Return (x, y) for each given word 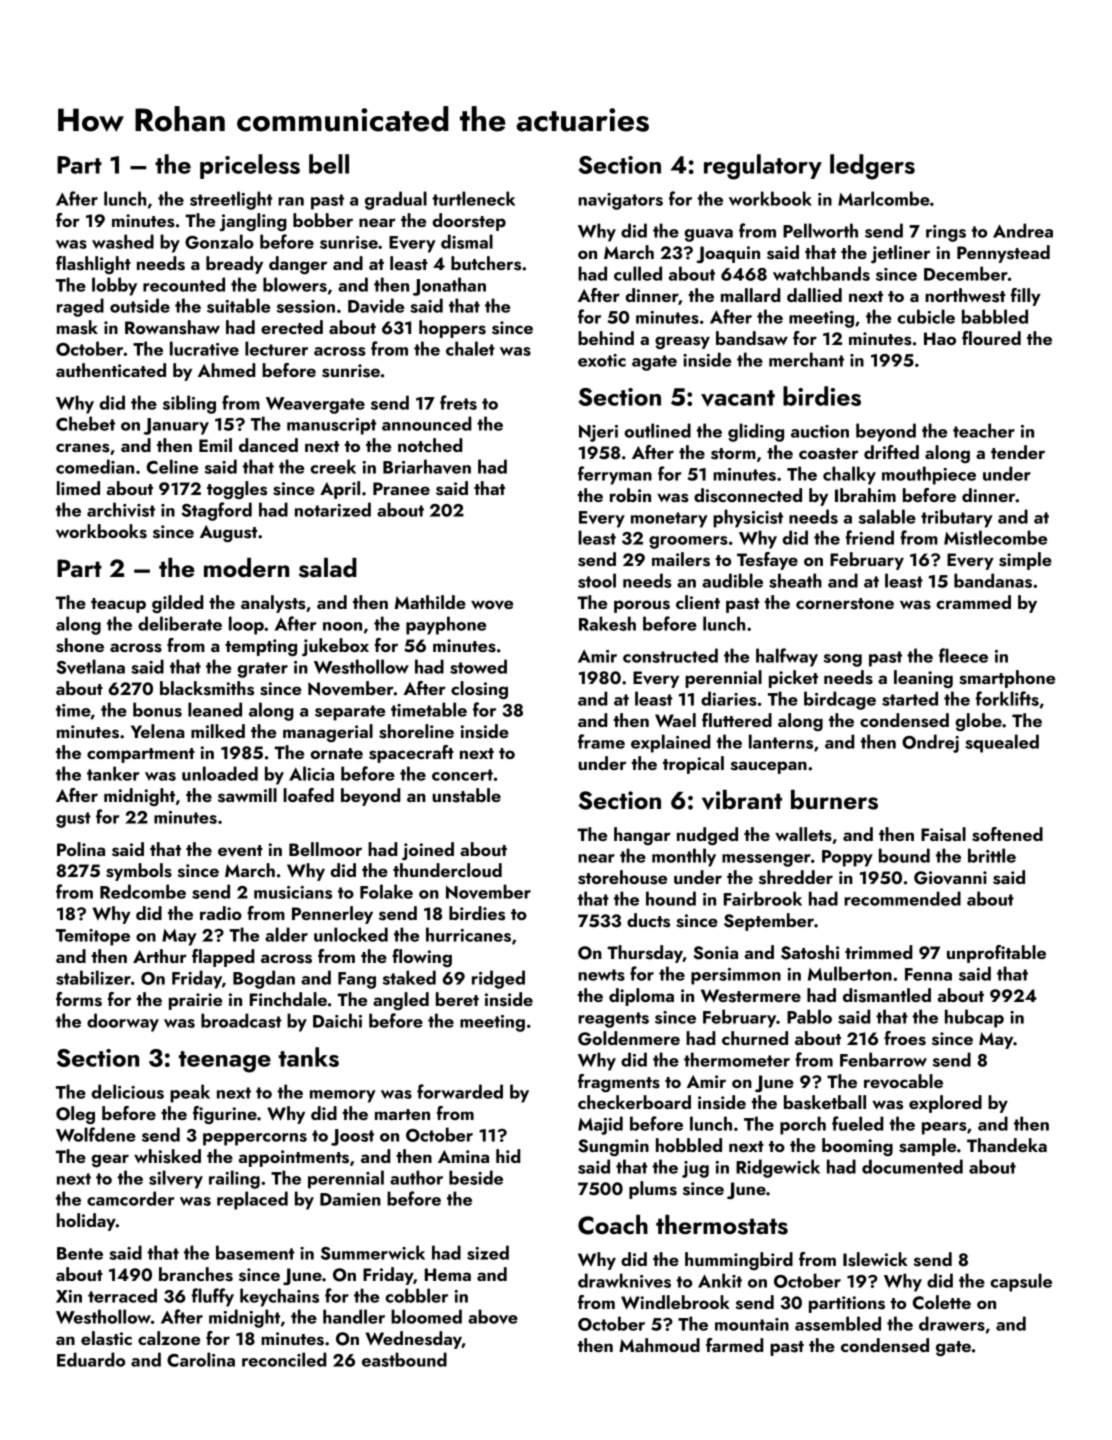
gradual (396, 200)
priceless (250, 166)
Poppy (847, 858)
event (240, 851)
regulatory (763, 167)
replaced (252, 1200)
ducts (648, 920)
